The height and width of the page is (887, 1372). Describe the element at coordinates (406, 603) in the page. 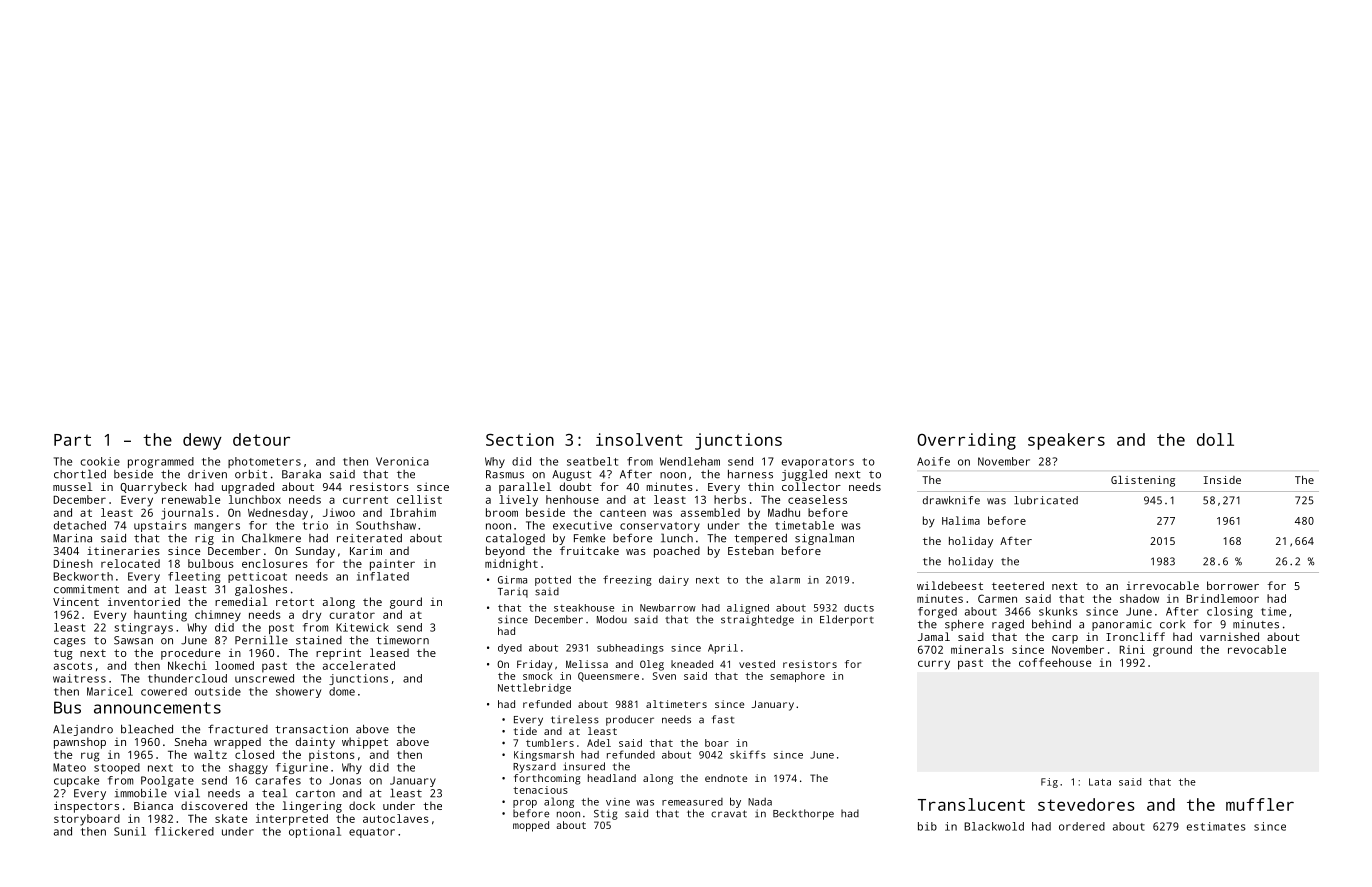

I see `gourd` at that location.
